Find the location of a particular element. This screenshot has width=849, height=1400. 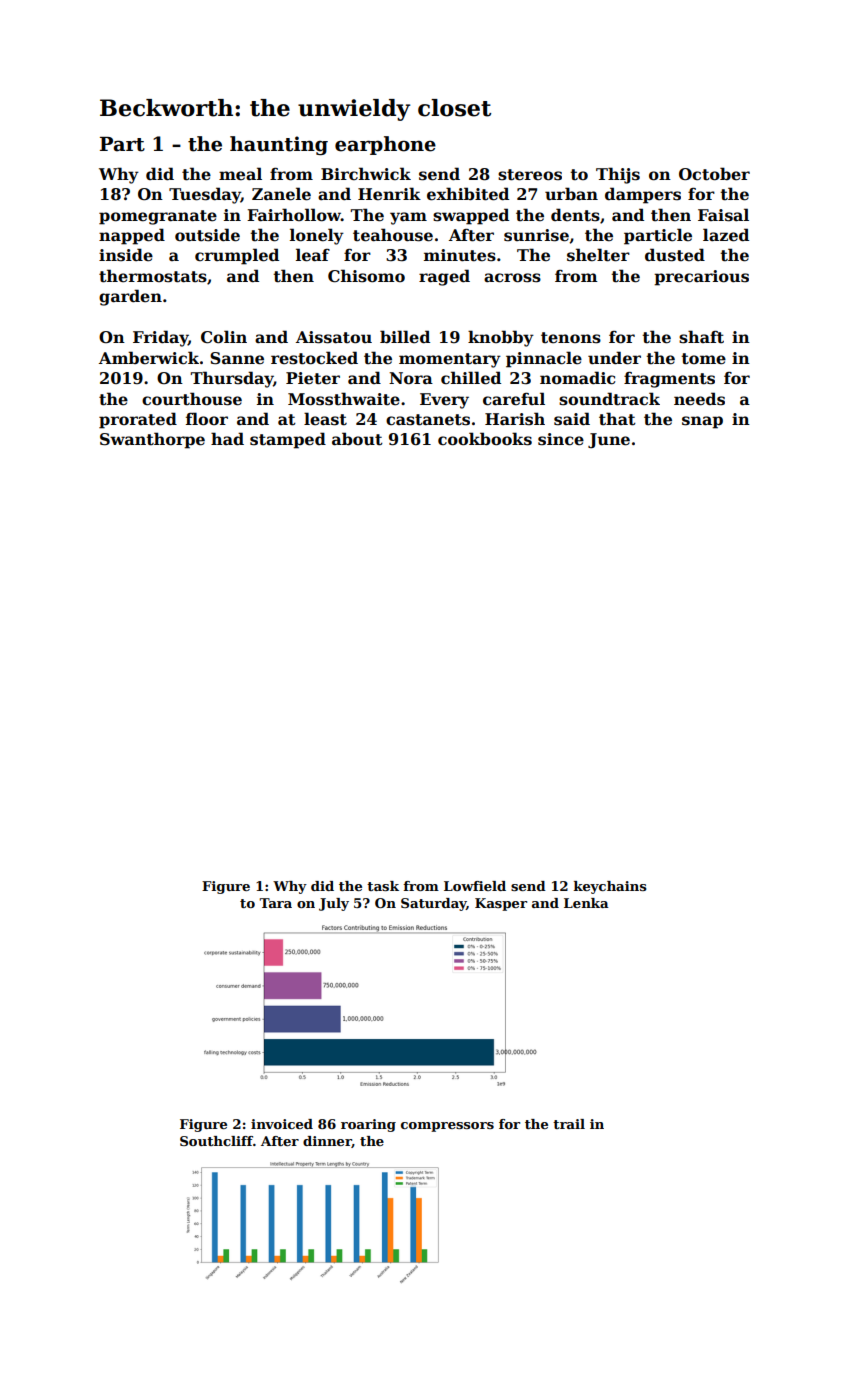

Thijs is located at coordinates (618, 175).
